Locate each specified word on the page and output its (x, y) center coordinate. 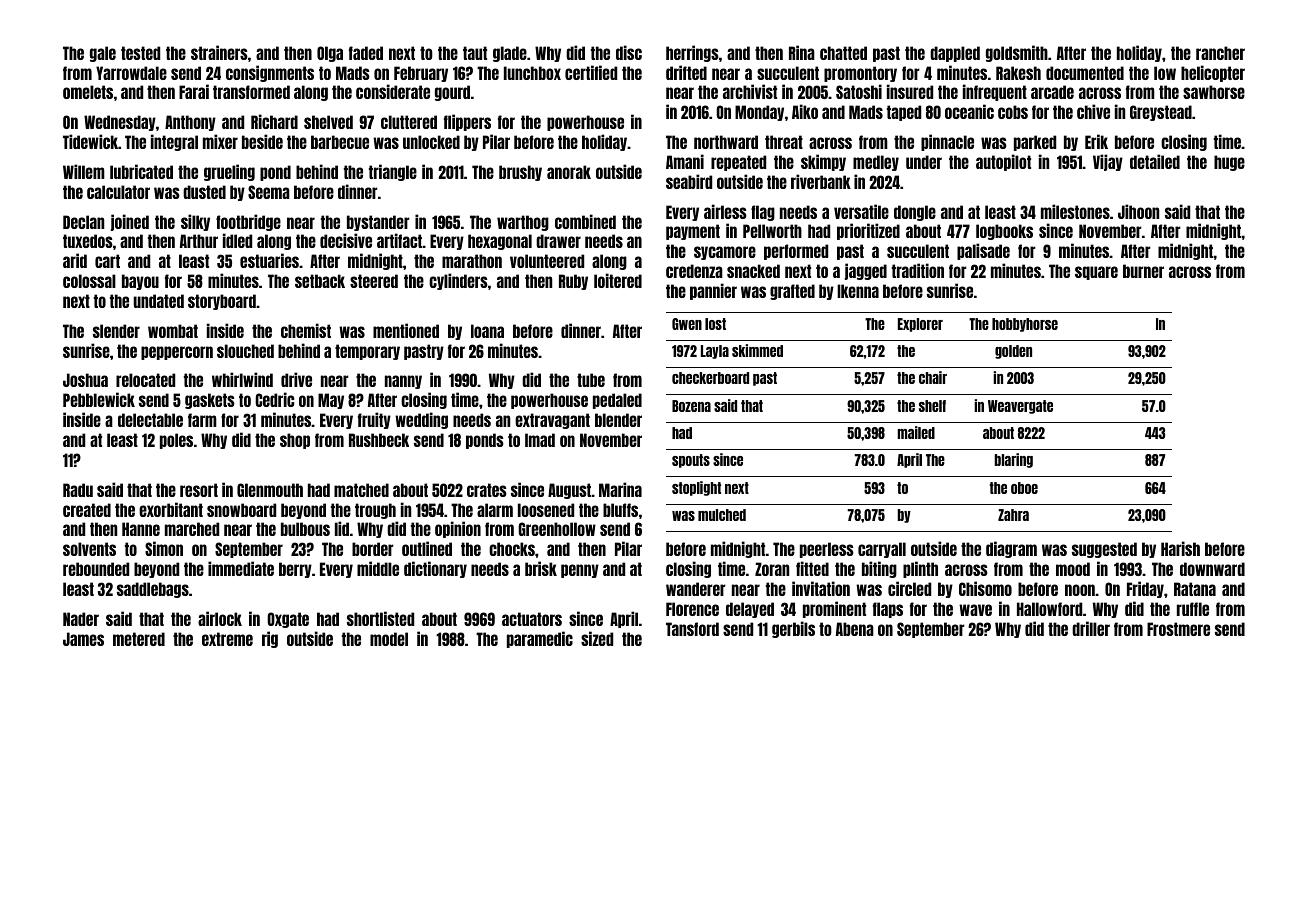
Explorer (920, 325)
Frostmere (1178, 629)
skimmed (757, 350)
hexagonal (500, 242)
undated (159, 301)
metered (139, 639)
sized (597, 638)
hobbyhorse (1025, 325)
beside (262, 141)
